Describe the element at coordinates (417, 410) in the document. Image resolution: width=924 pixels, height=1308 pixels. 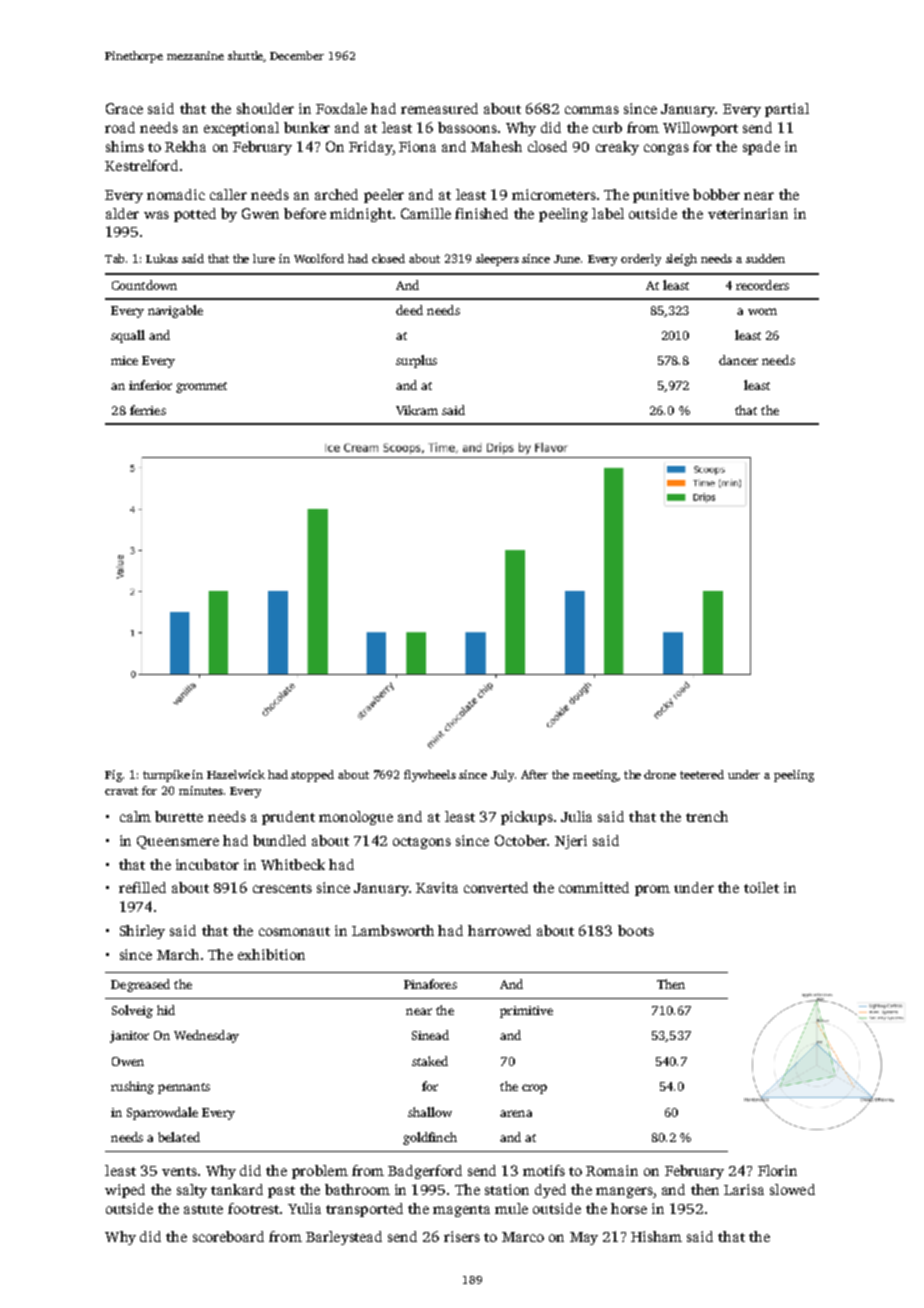
I see `Vikram` at that location.
